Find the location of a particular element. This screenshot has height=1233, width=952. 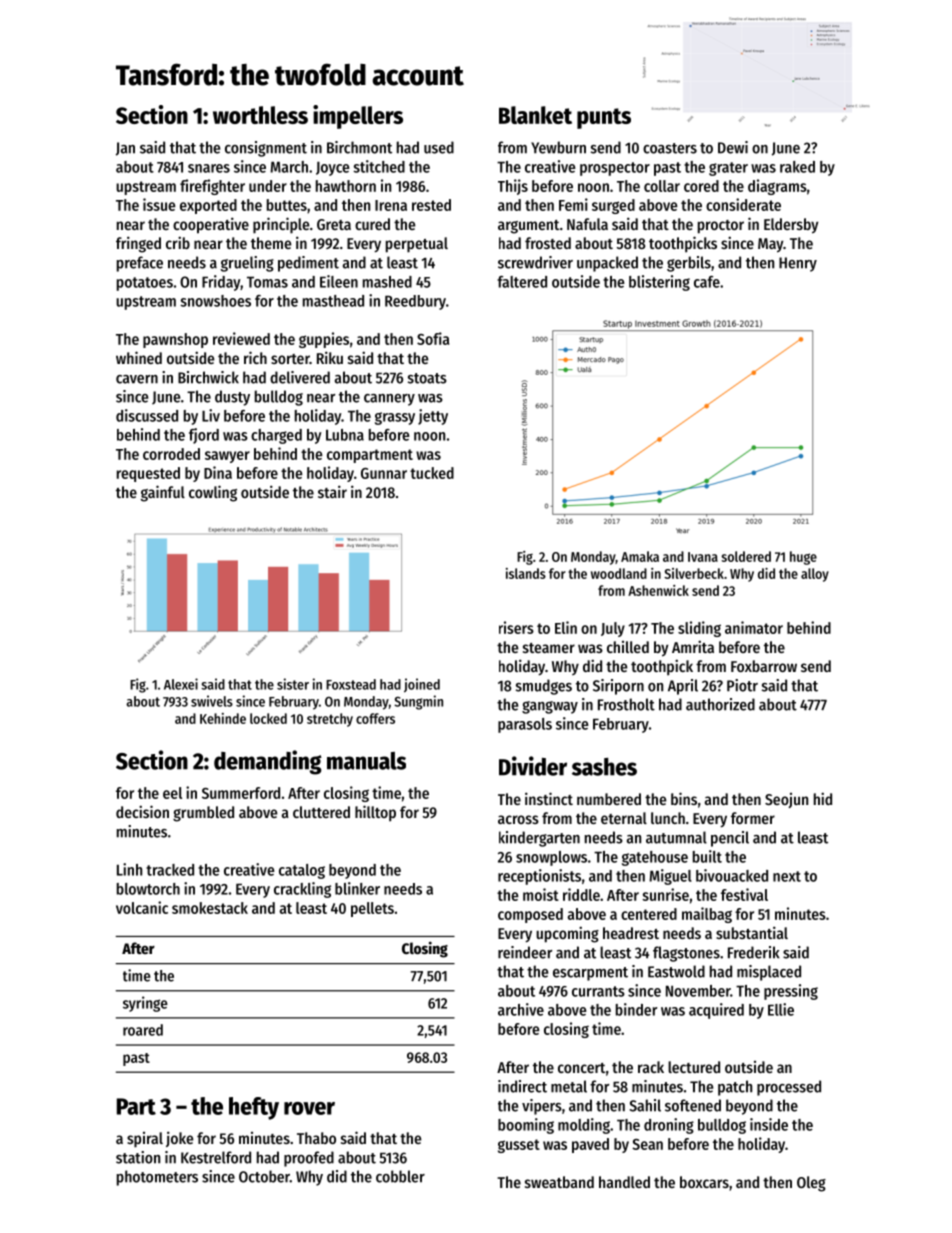

gainful is located at coordinates (163, 493).
